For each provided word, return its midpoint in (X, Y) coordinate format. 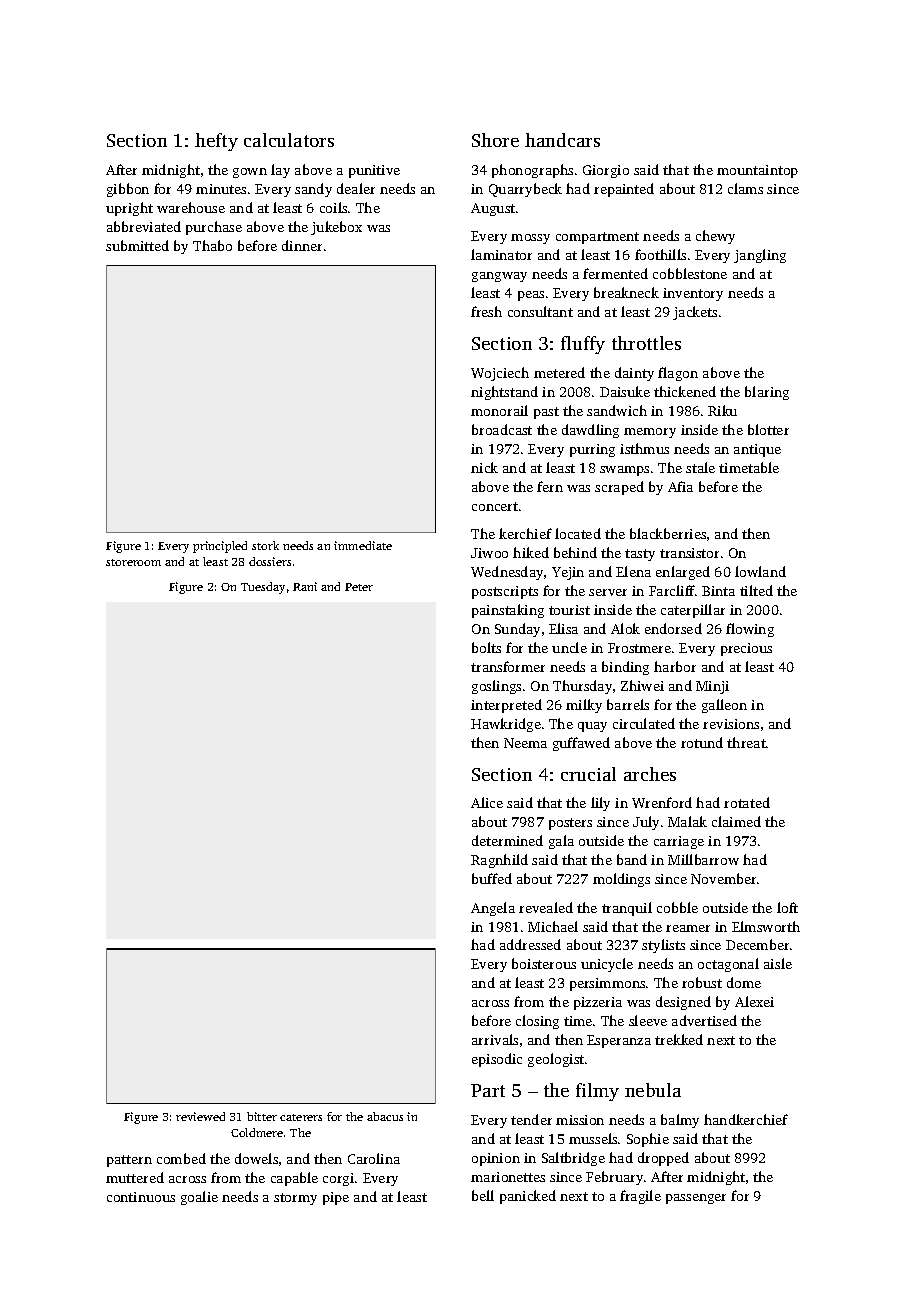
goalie (199, 1198)
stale (700, 467)
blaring (767, 393)
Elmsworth (766, 926)
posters (570, 824)
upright (129, 209)
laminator (501, 254)
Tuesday (263, 588)
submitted (137, 245)
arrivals (495, 1039)
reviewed (200, 1116)
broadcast (502, 429)
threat (746, 742)
